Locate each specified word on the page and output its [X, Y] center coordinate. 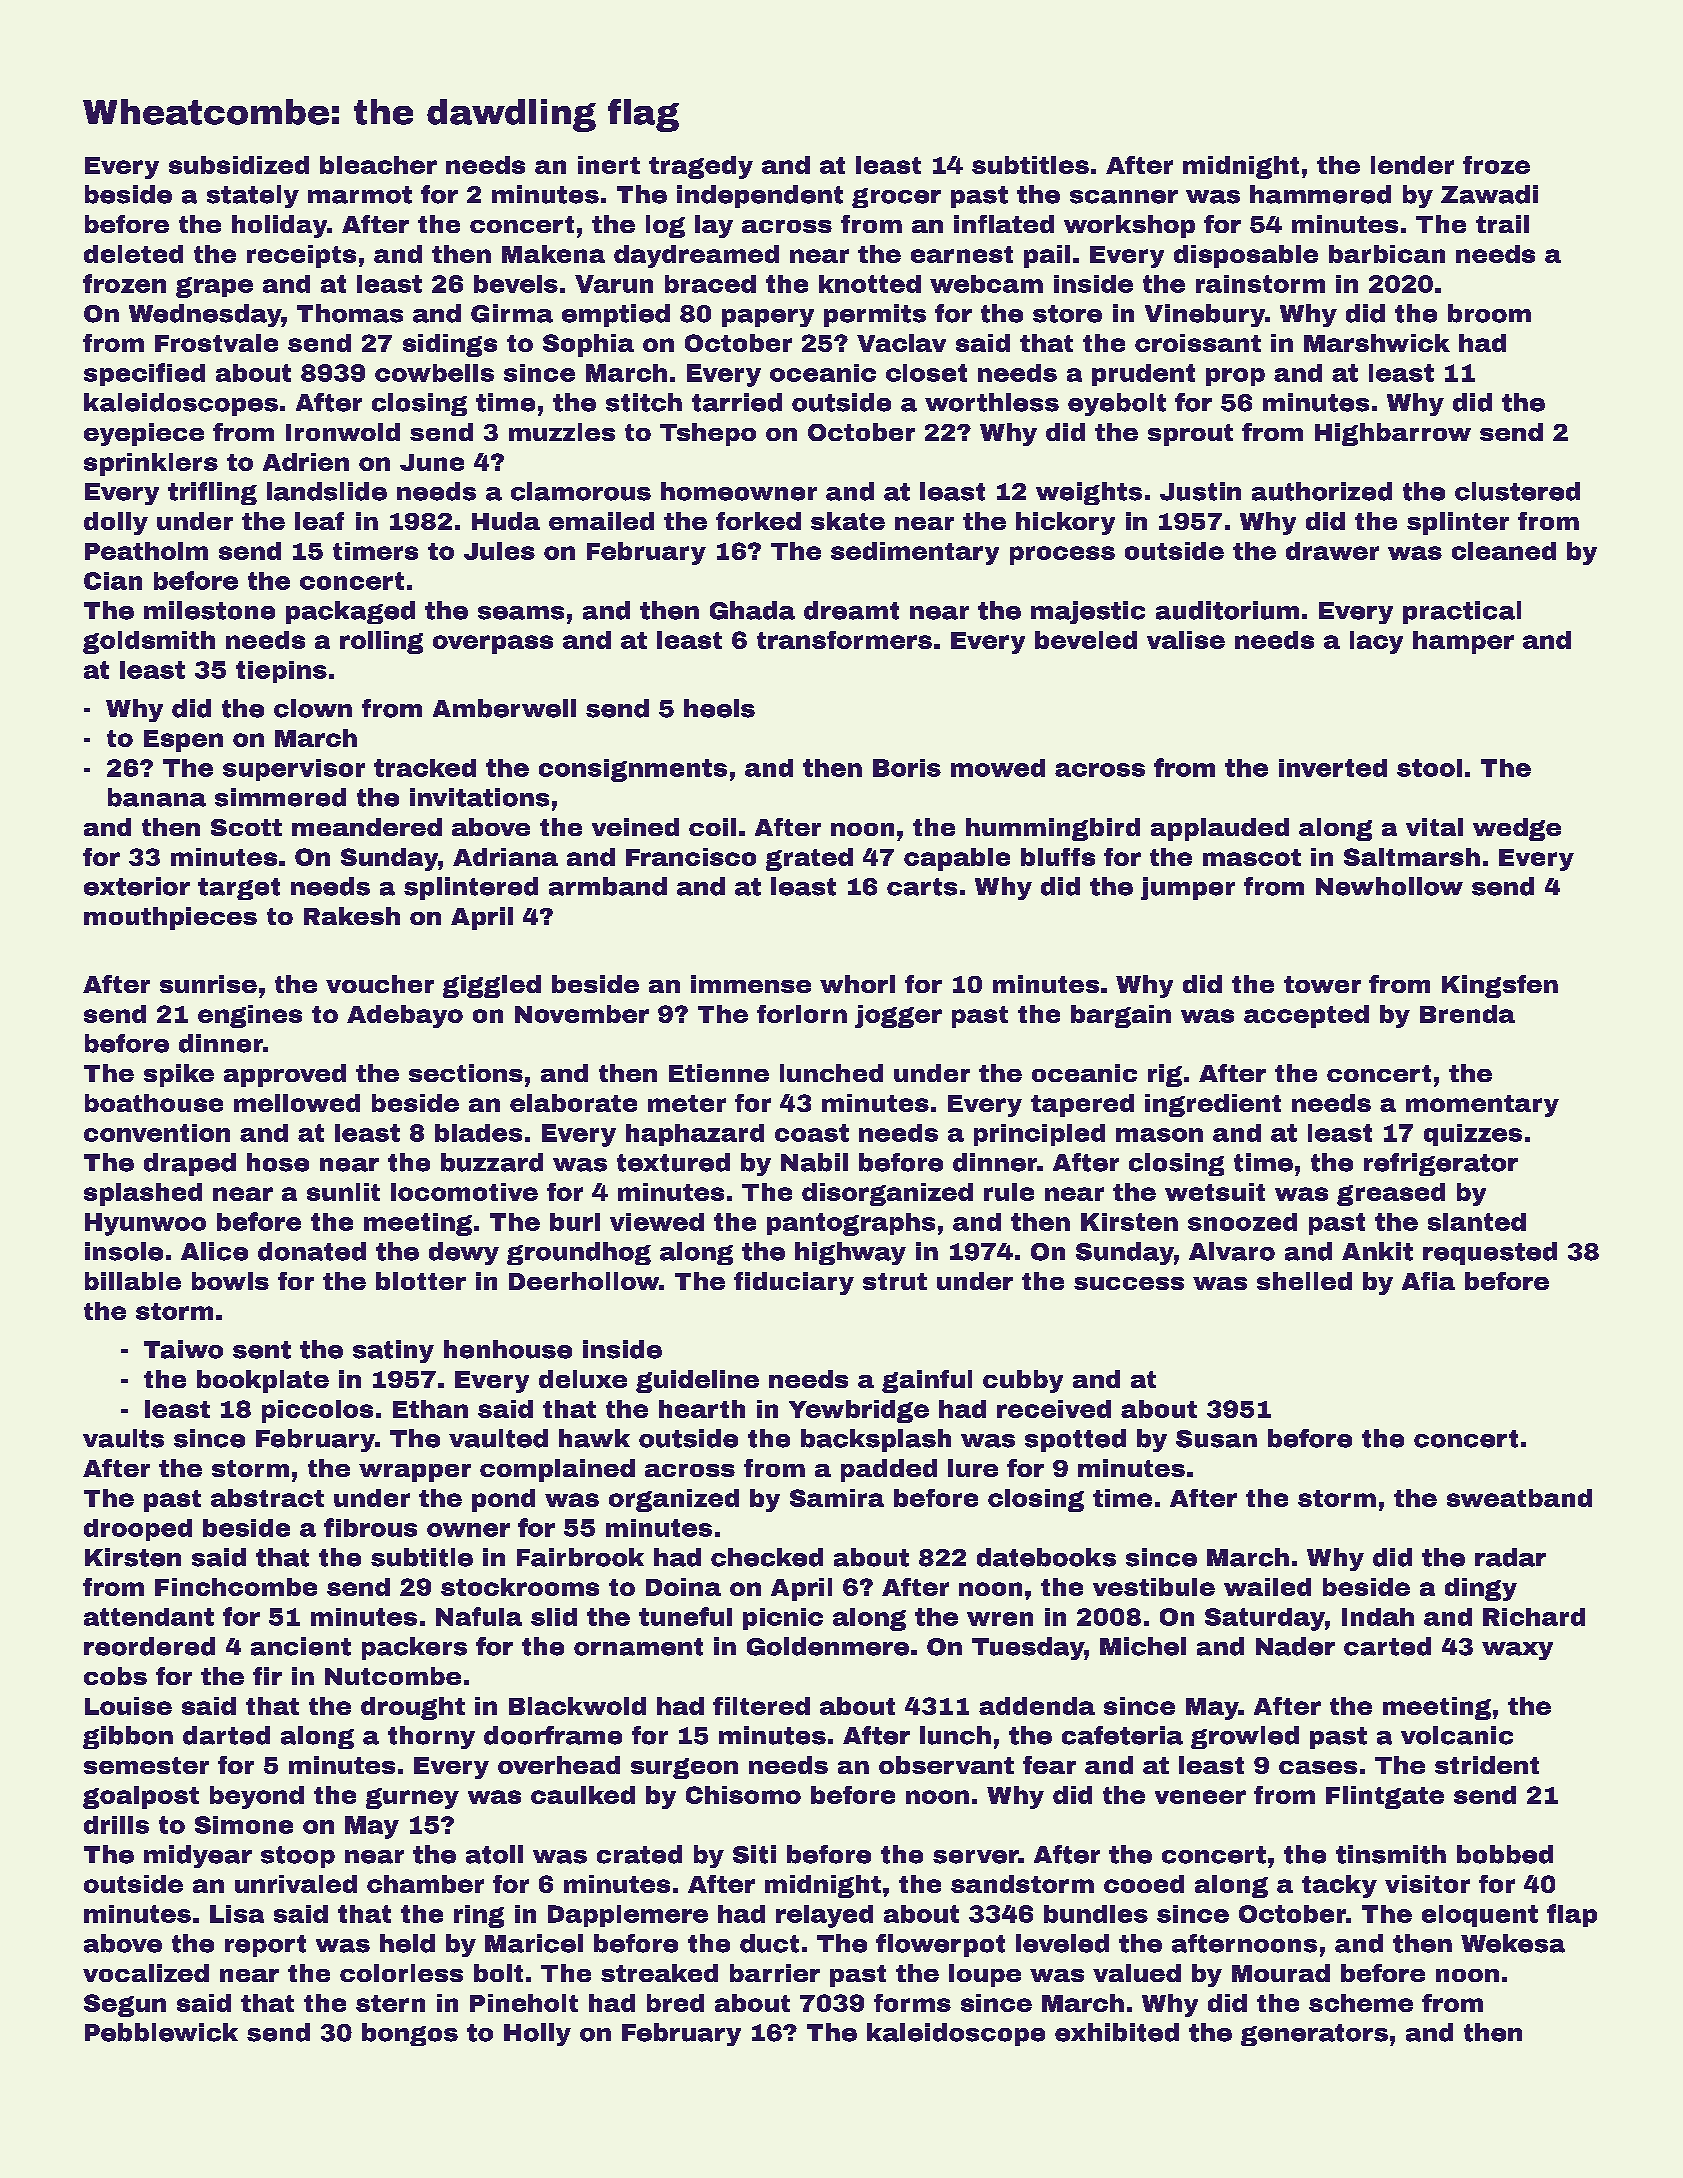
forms [912, 2003]
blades [478, 1133]
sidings [450, 345]
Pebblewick [161, 2032]
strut [895, 1281]
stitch [644, 402]
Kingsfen [1500, 986]
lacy [1376, 642]
